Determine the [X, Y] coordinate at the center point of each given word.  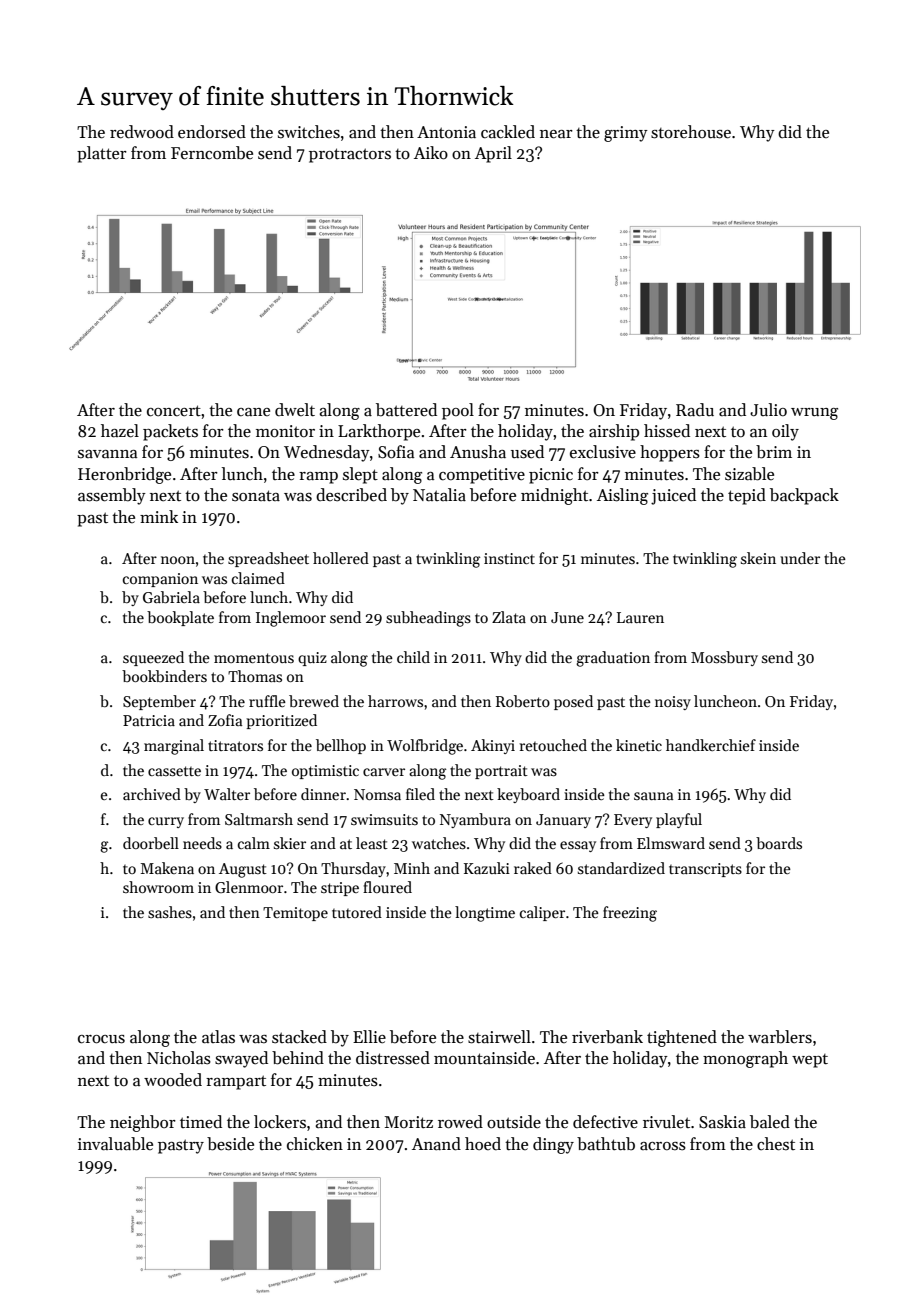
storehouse [691, 132]
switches [309, 132]
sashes [170, 912]
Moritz [409, 1122]
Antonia [446, 132]
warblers [780, 1037]
